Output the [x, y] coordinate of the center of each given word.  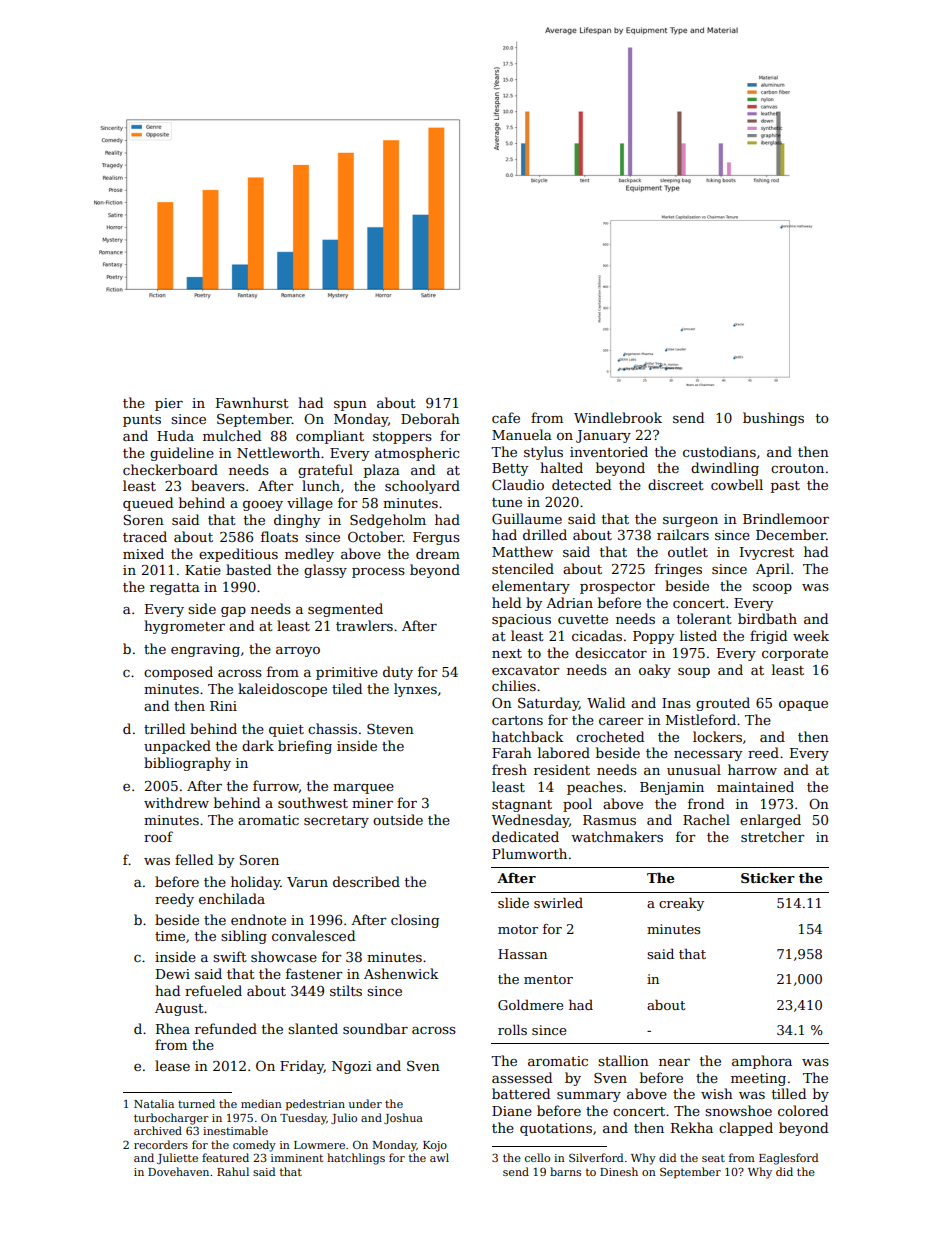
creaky [681, 904]
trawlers [364, 625]
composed [178, 673]
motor [518, 929]
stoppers [402, 438]
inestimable [235, 1130]
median [261, 1103]
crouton [797, 468]
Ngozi [352, 1067]
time [170, 936]
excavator [526, 670]
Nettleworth [278, 452]
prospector [617, 588]
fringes [678, 570]
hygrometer [184, 627]
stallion [623, 1060]
